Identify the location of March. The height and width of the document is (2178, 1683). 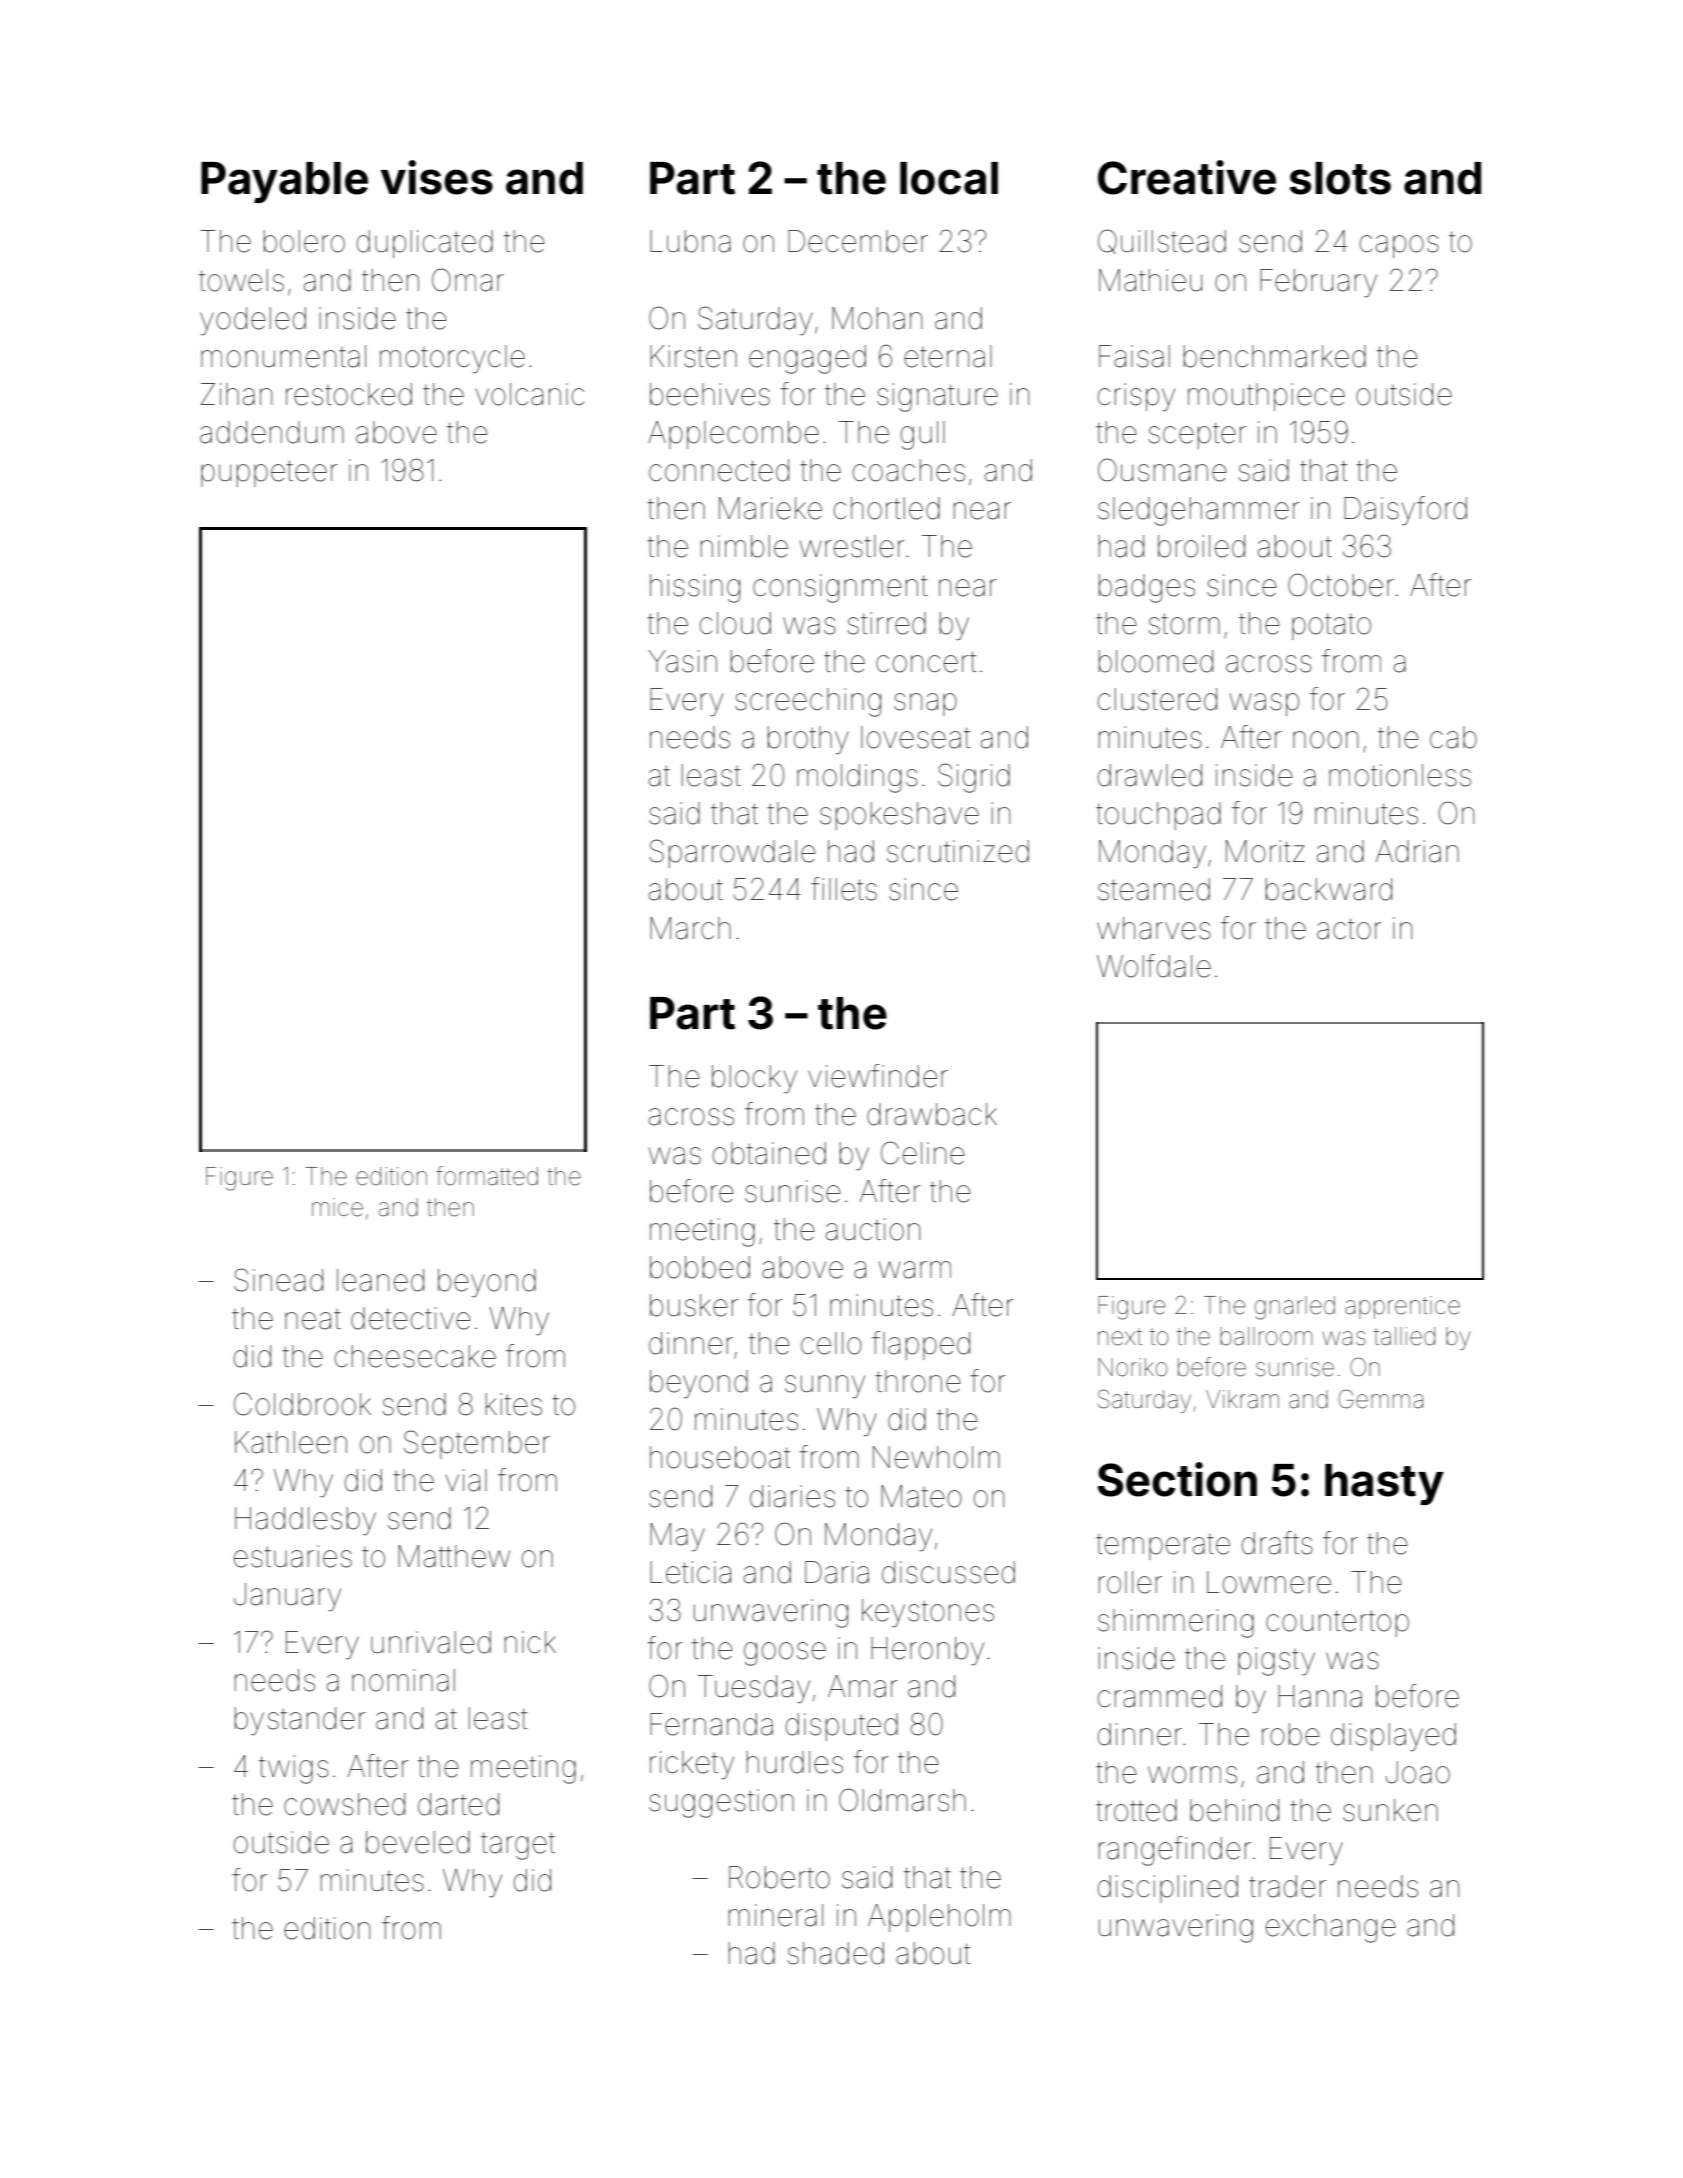
(690, 928).
